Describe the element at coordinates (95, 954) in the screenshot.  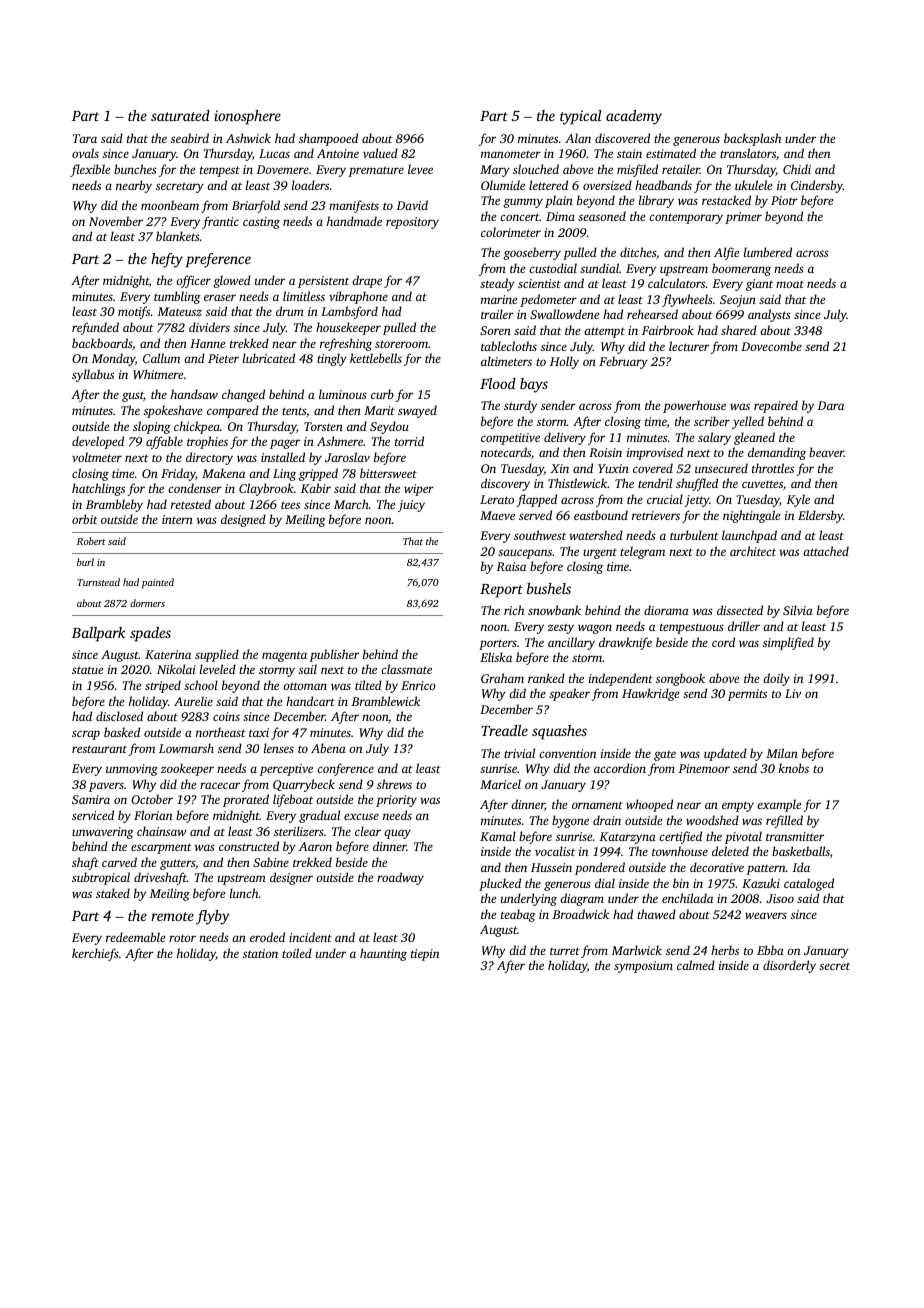
I see `kerchiefs` at that location.
